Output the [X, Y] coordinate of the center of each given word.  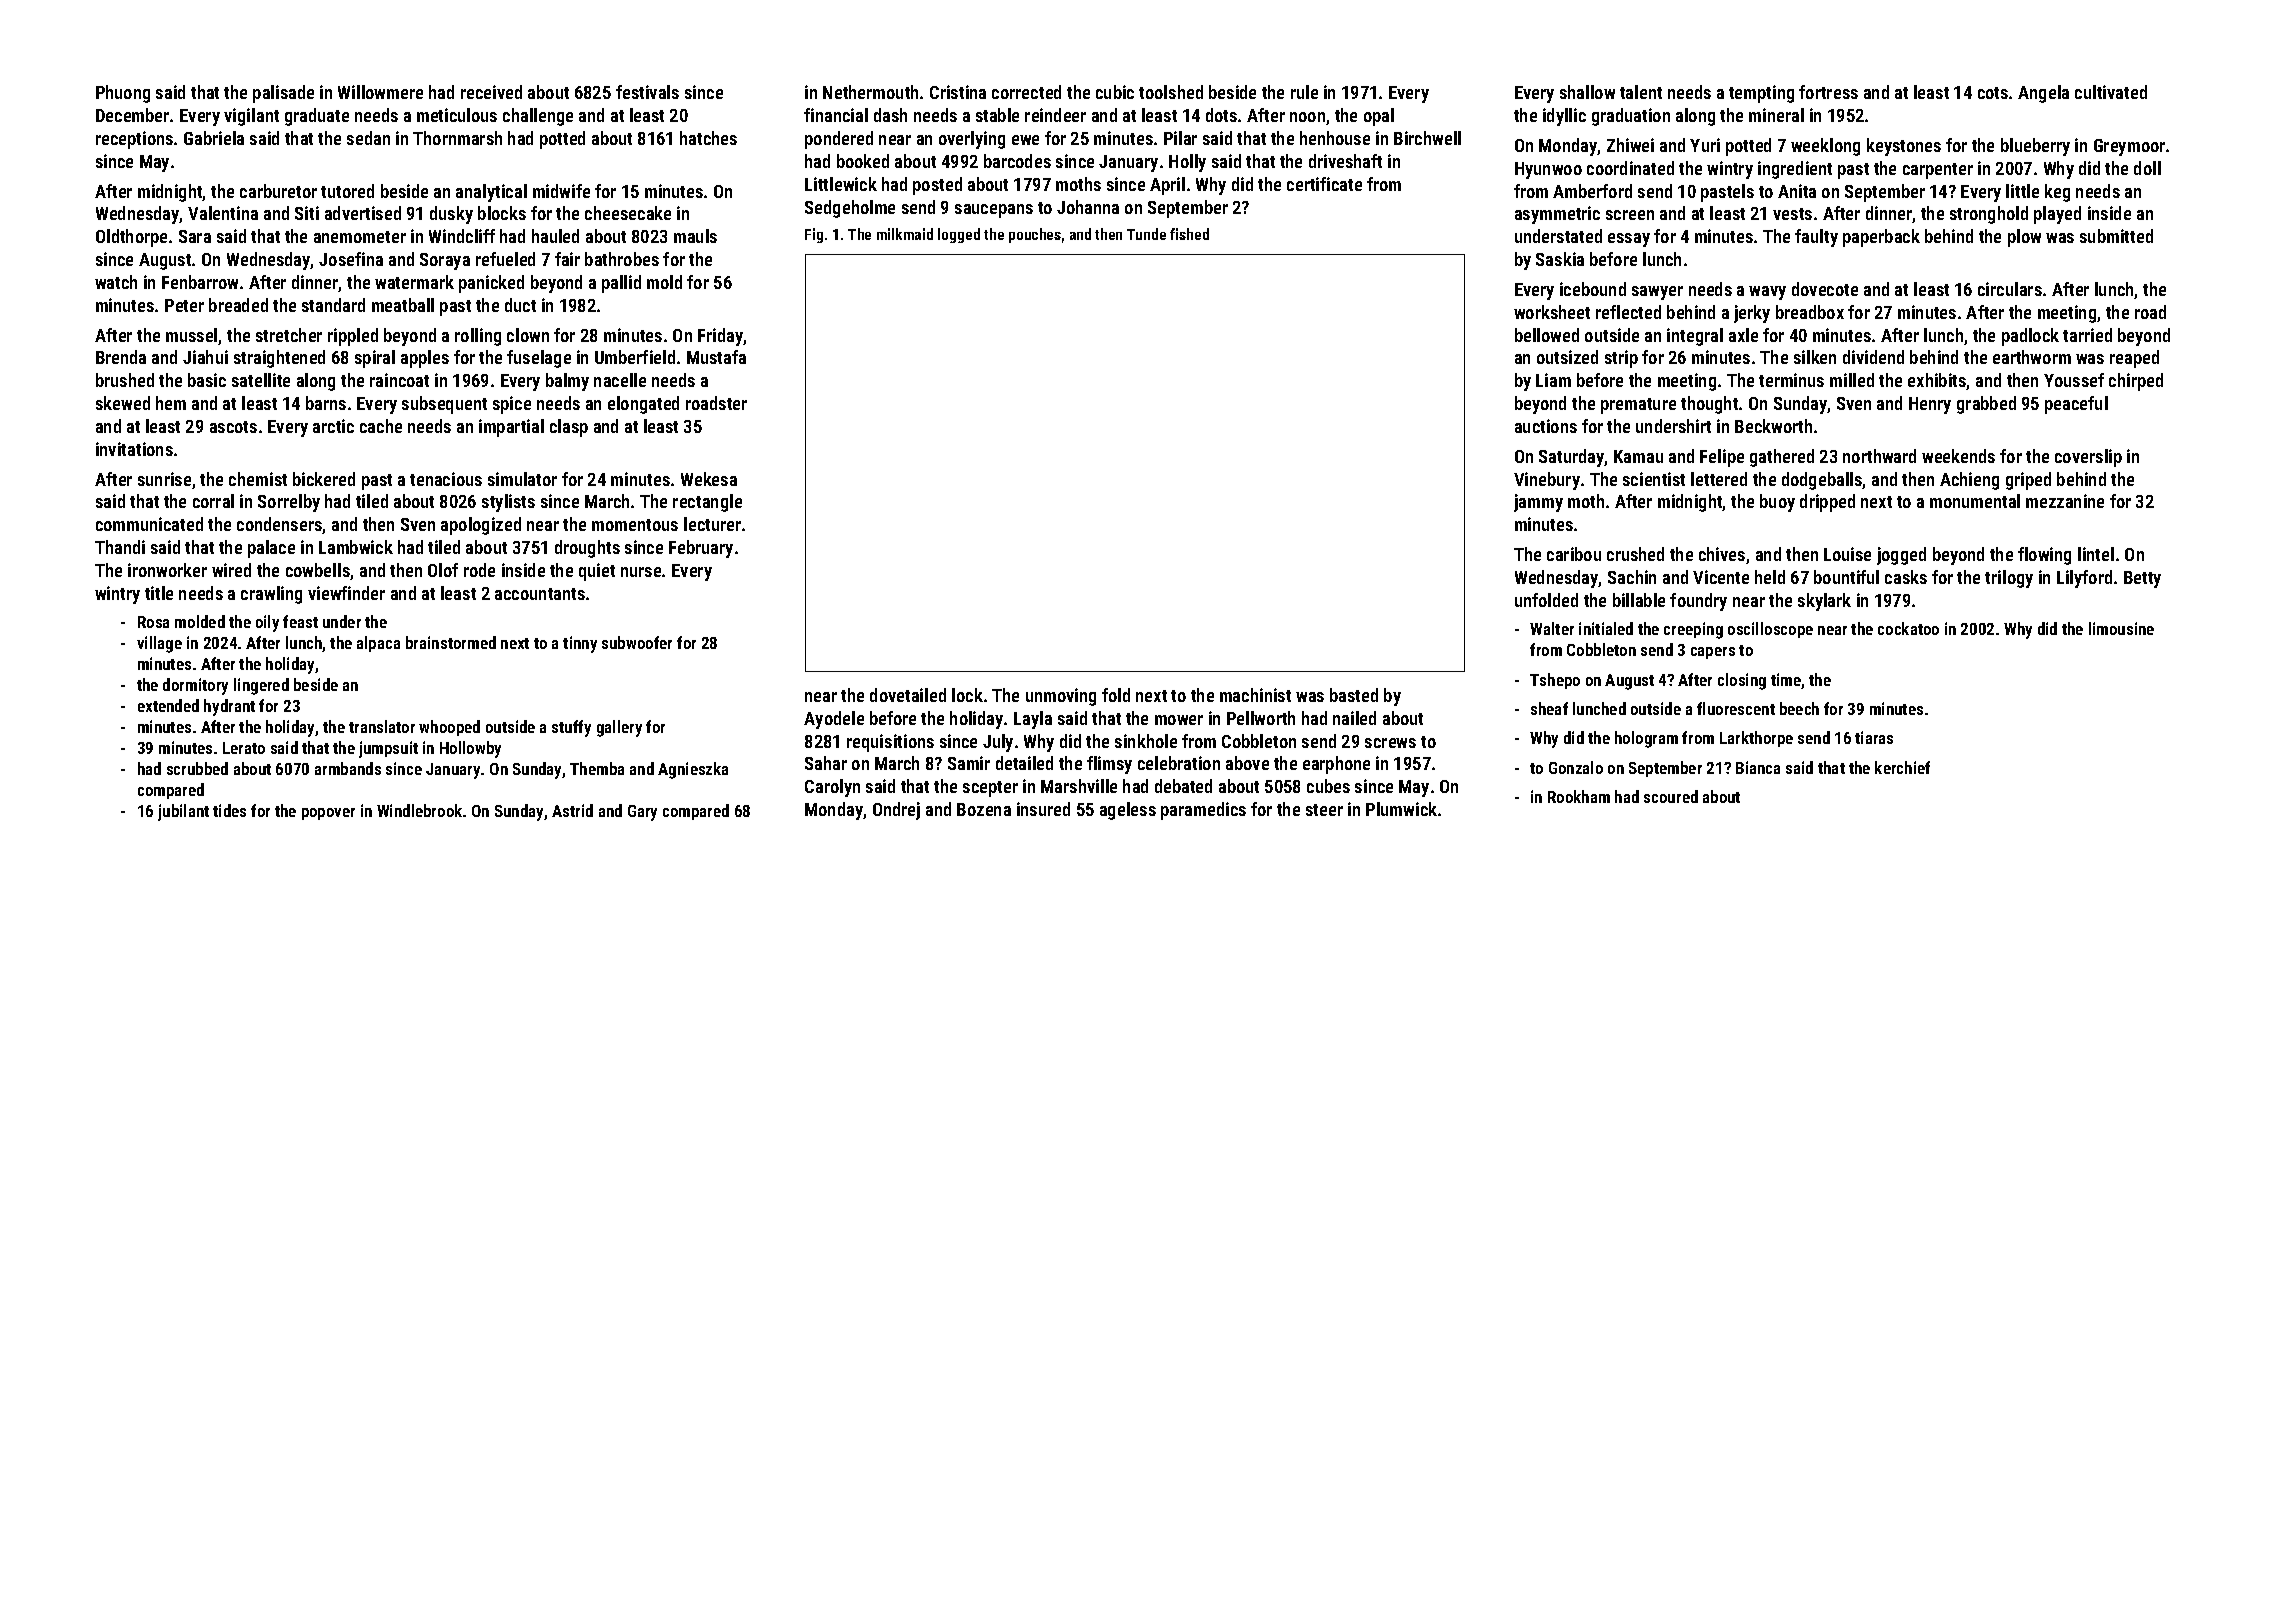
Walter [1552, 628]
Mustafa [716, 357]
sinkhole [1146, 741]
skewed [123, 403]
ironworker [167, 570]
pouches [1035, 235]
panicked [491, 284]
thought [1709, 405]
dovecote [1825, 289]
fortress [1828, 92]
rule [1304, 92]
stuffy [571, 728]
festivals [647, 92]
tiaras [1874, 737]
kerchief [1902, 767]
